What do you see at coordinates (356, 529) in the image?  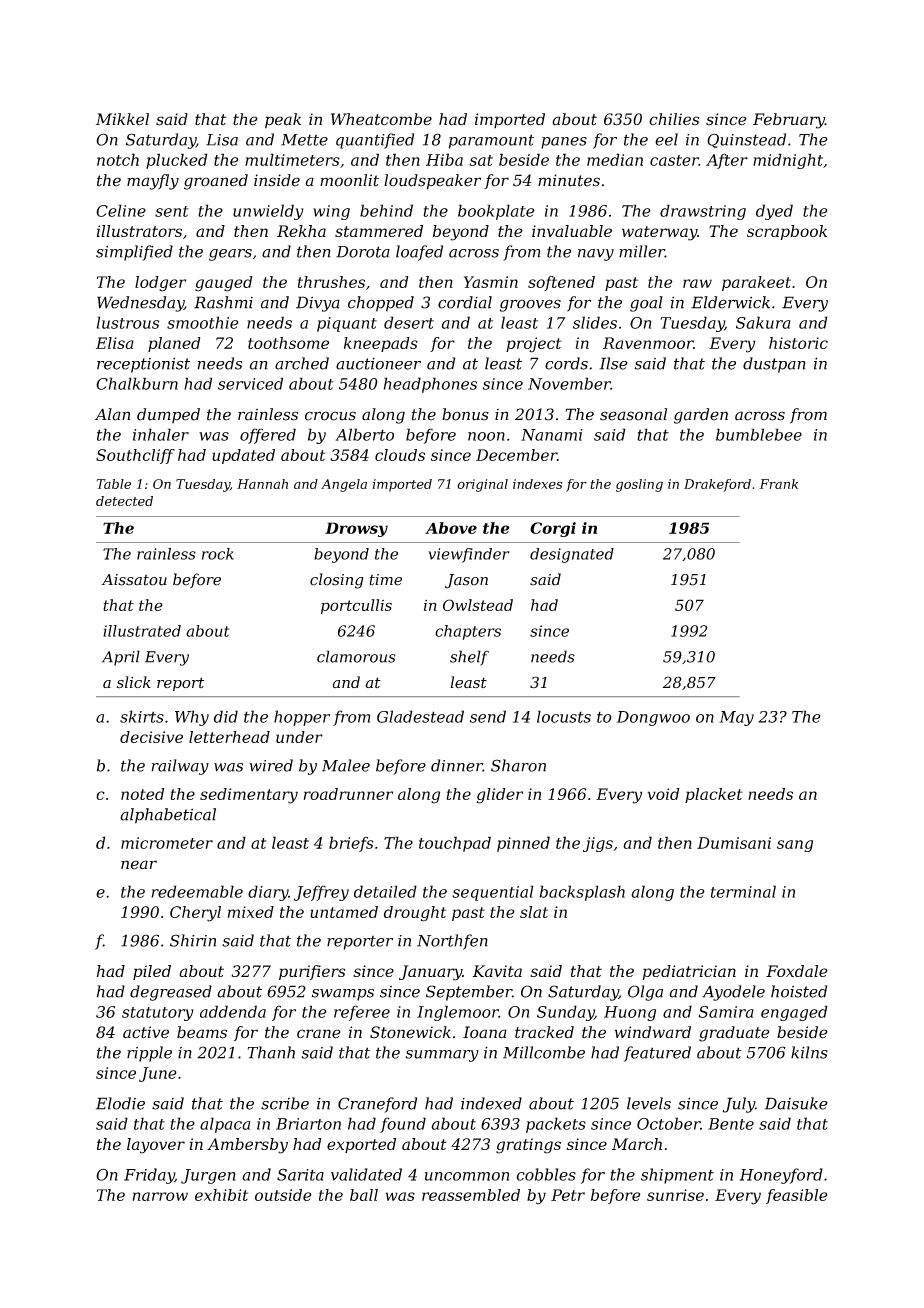 I see `Drowsy` at bounding box center [356, 529].
